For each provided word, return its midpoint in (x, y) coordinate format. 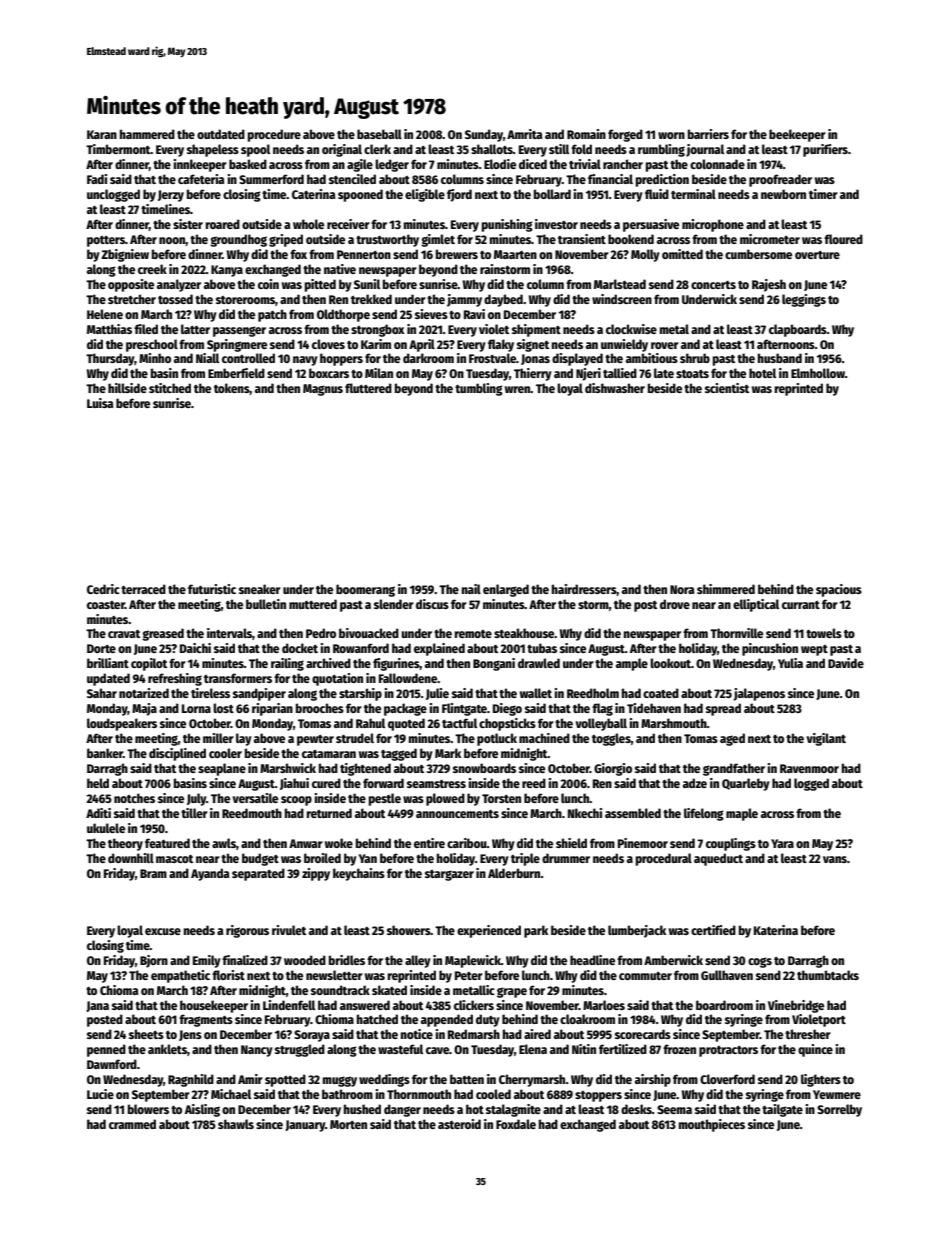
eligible (425, 195)
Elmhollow (818, 373)
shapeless (213, 150)
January (305, 1126)
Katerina (776, 930)
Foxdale (516, 1124)
